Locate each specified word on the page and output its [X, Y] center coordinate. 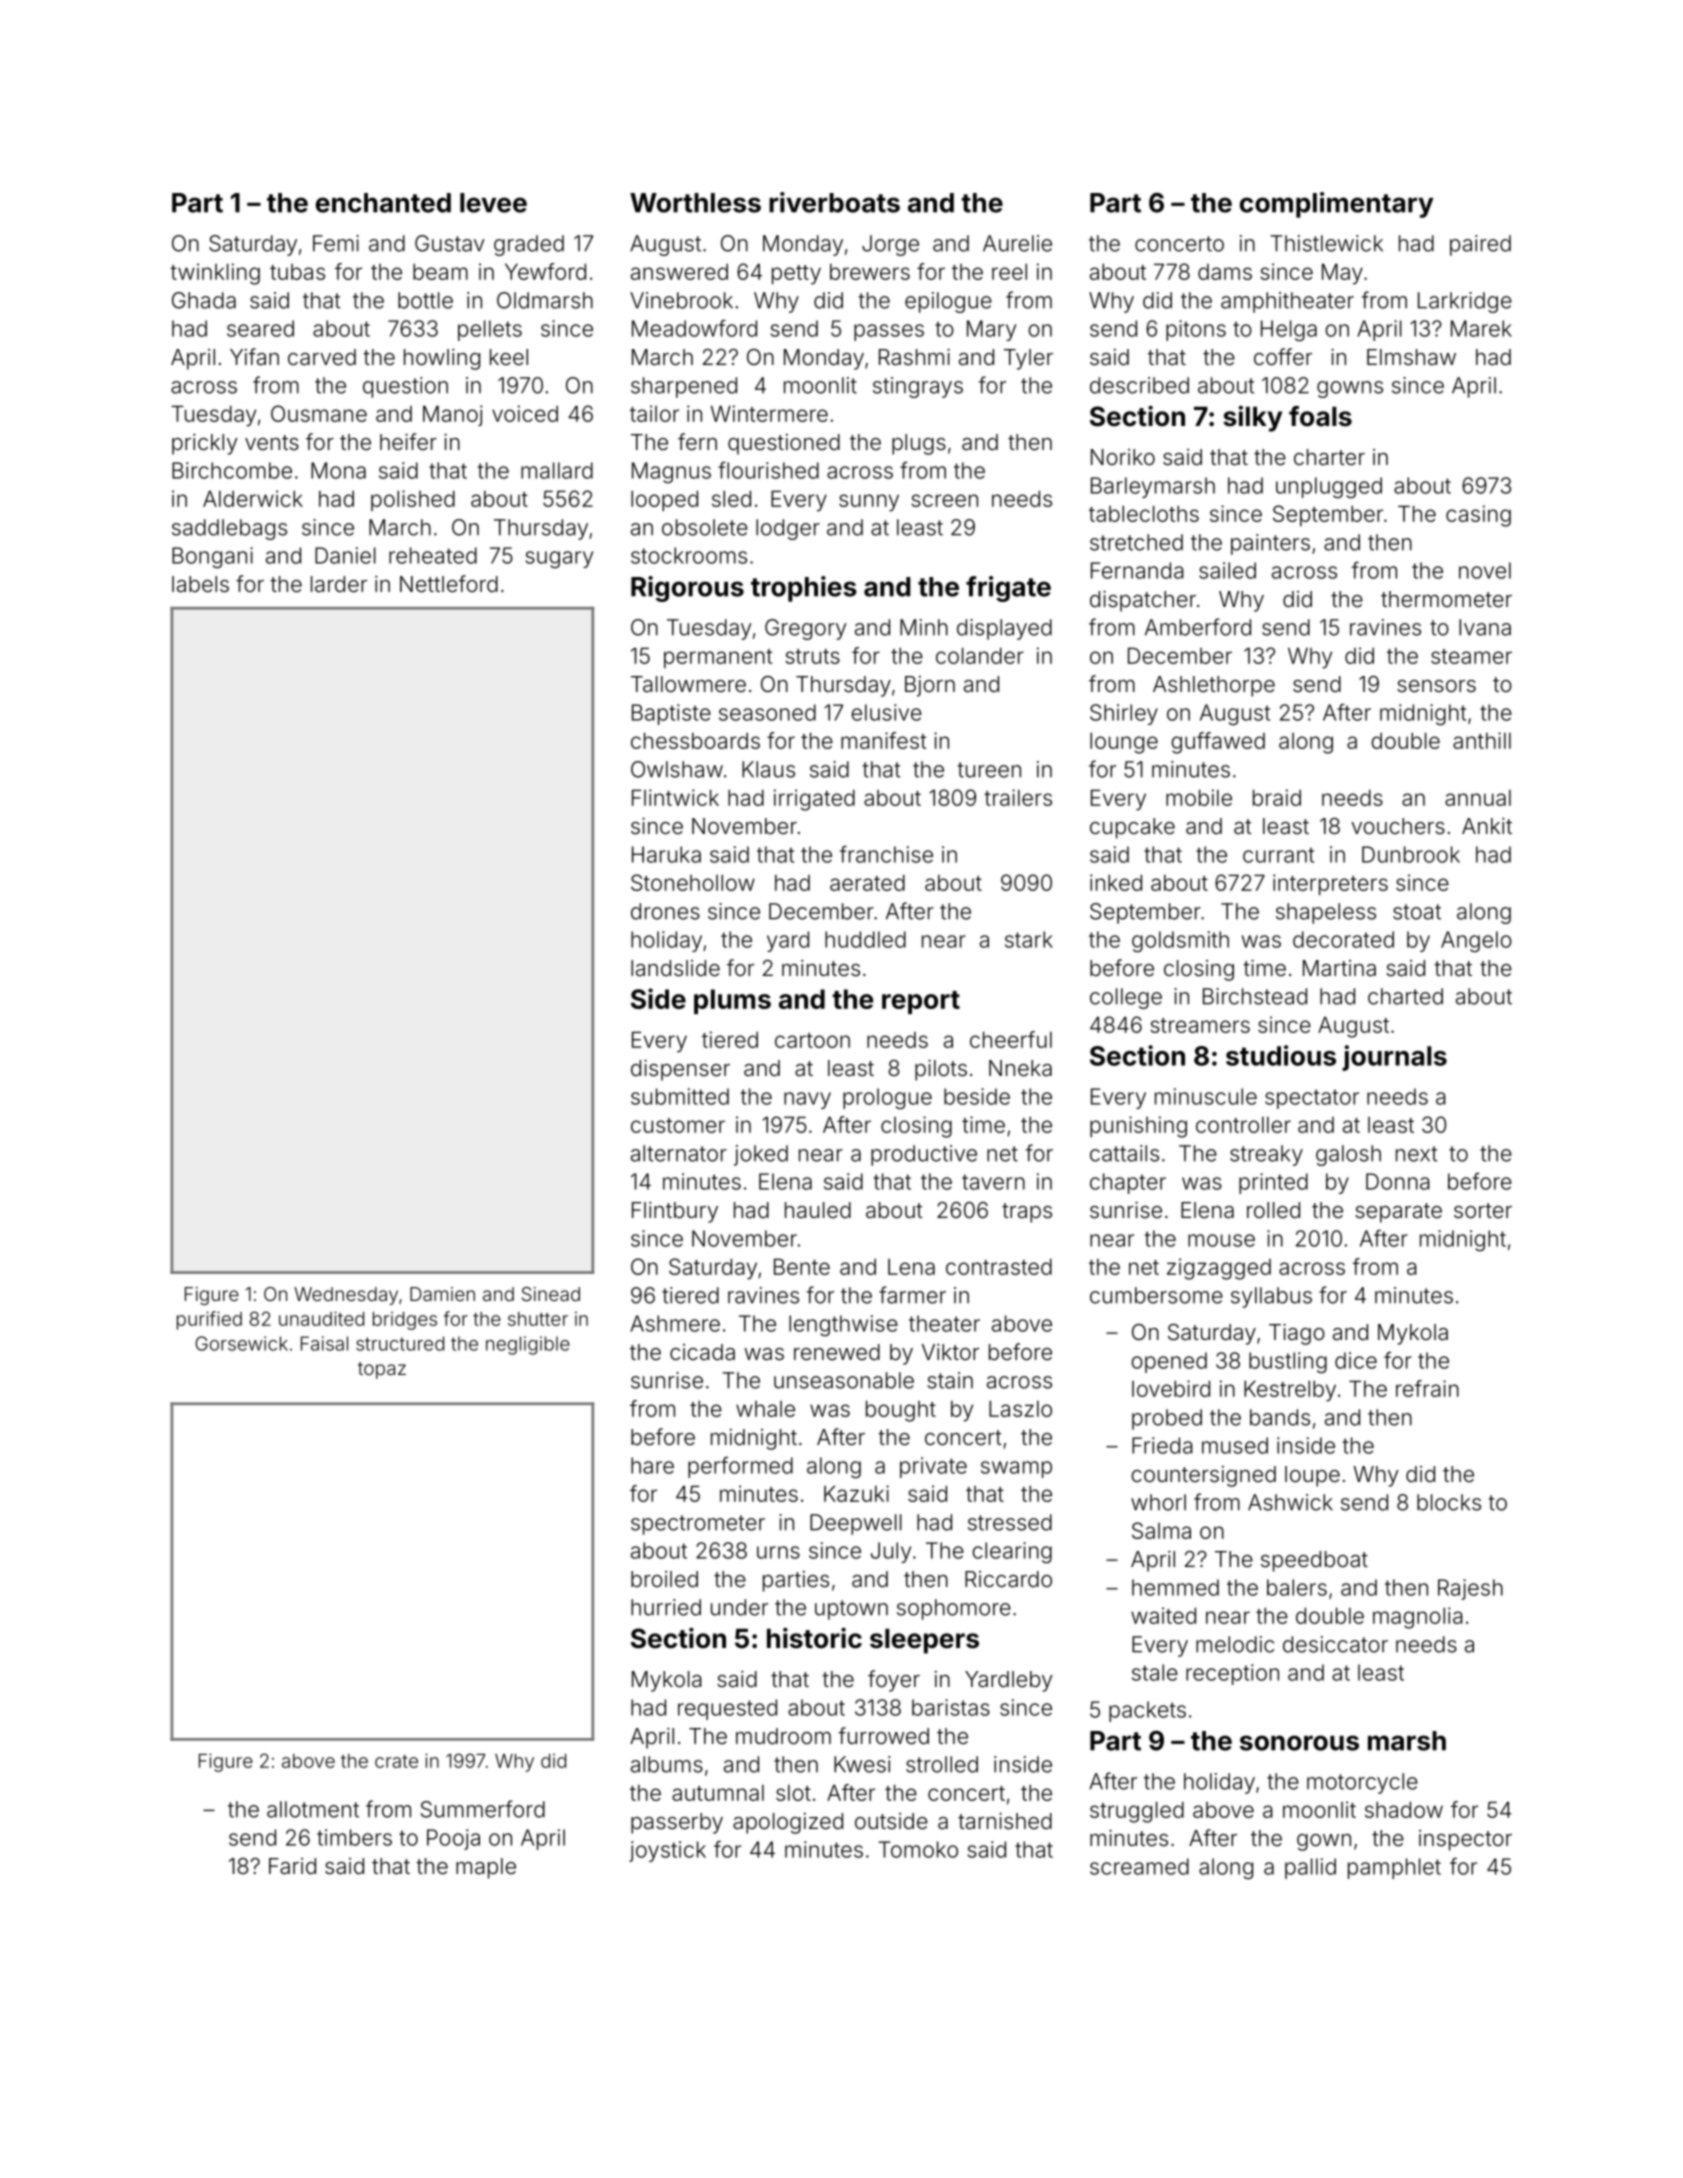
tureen [989, 770]
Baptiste [671, 714]
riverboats [834, 202]
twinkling [215, 274]
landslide [675, 968]
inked [1116, 882]
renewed [837, 1352]
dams [1225, 272]
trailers [1018, 797]
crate [396, 1761]
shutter [538, 1319]
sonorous [1299, 1743]
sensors [1436, 686]
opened [1169, 1362]
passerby [677, 1823]
